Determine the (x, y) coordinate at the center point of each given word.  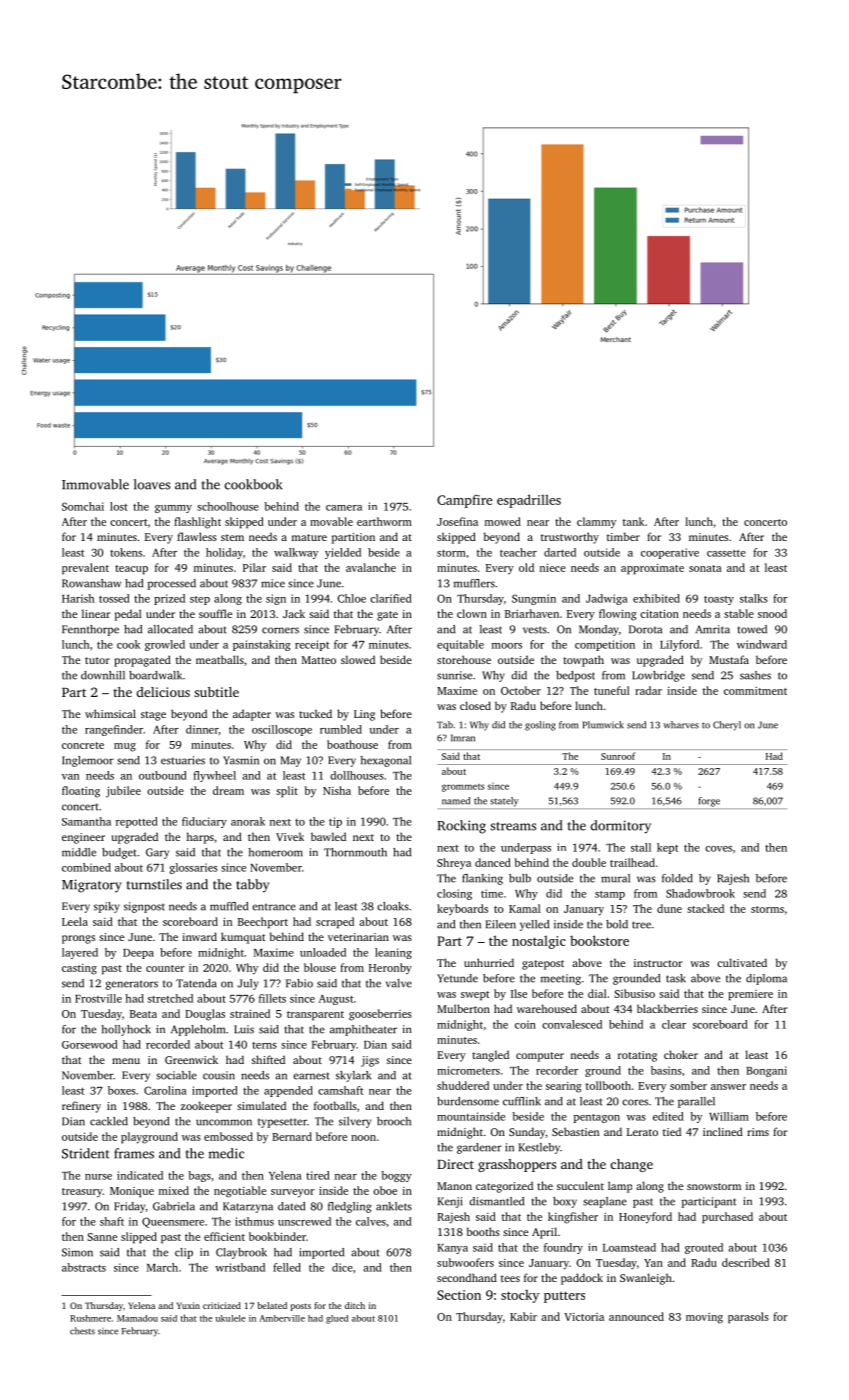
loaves (152, 484)
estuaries (183, 760)
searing (564, 1087)
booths (483, 1231)
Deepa (138, 954)
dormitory (621, 827)
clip (184, 1253)
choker (681, 1054)
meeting (561, 979)
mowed (503, 521)
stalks (754, 598)
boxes (122, 1090)
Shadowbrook (700, 893)
